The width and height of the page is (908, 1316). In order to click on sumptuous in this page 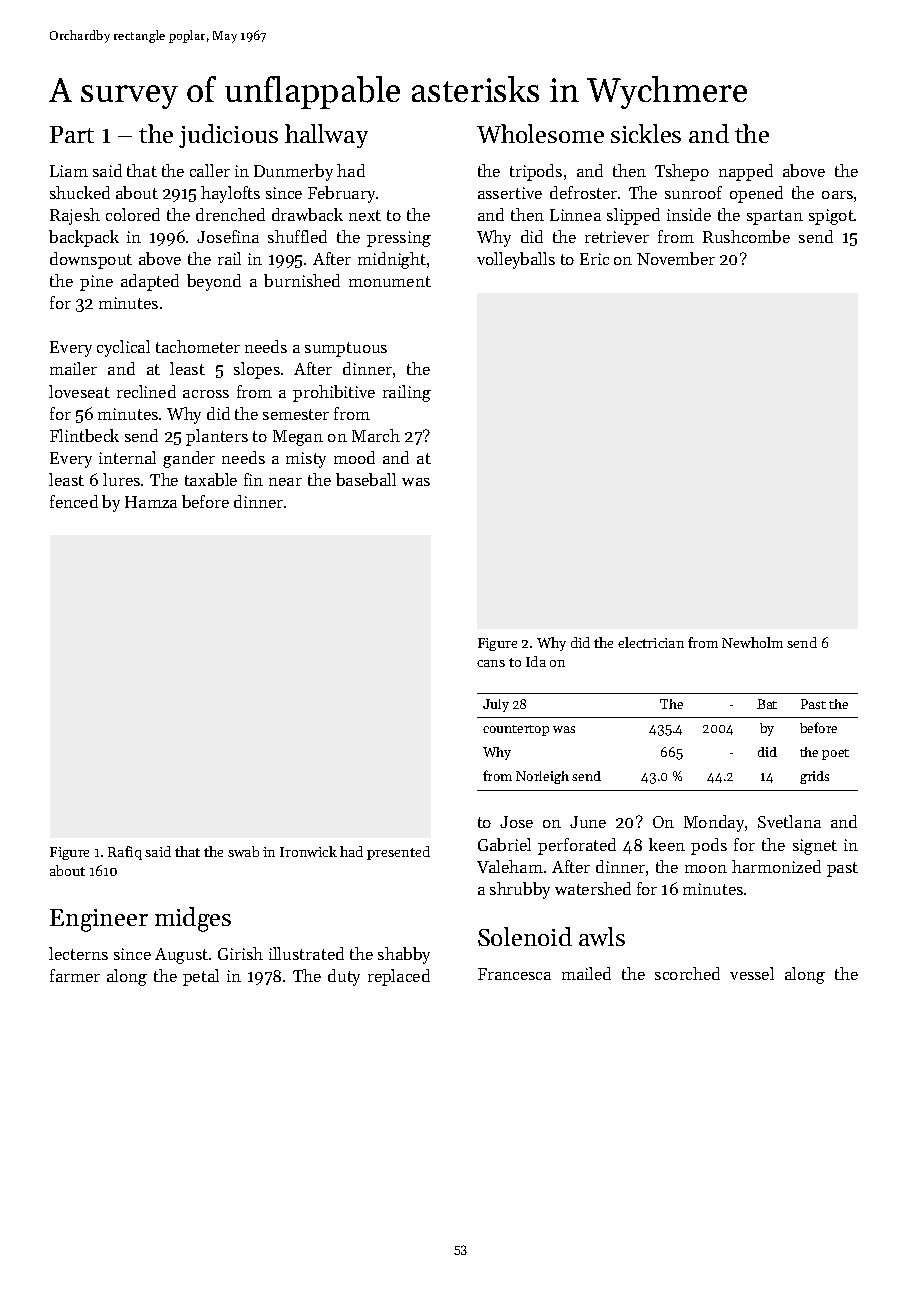, I will do `click(346, 349)`.
